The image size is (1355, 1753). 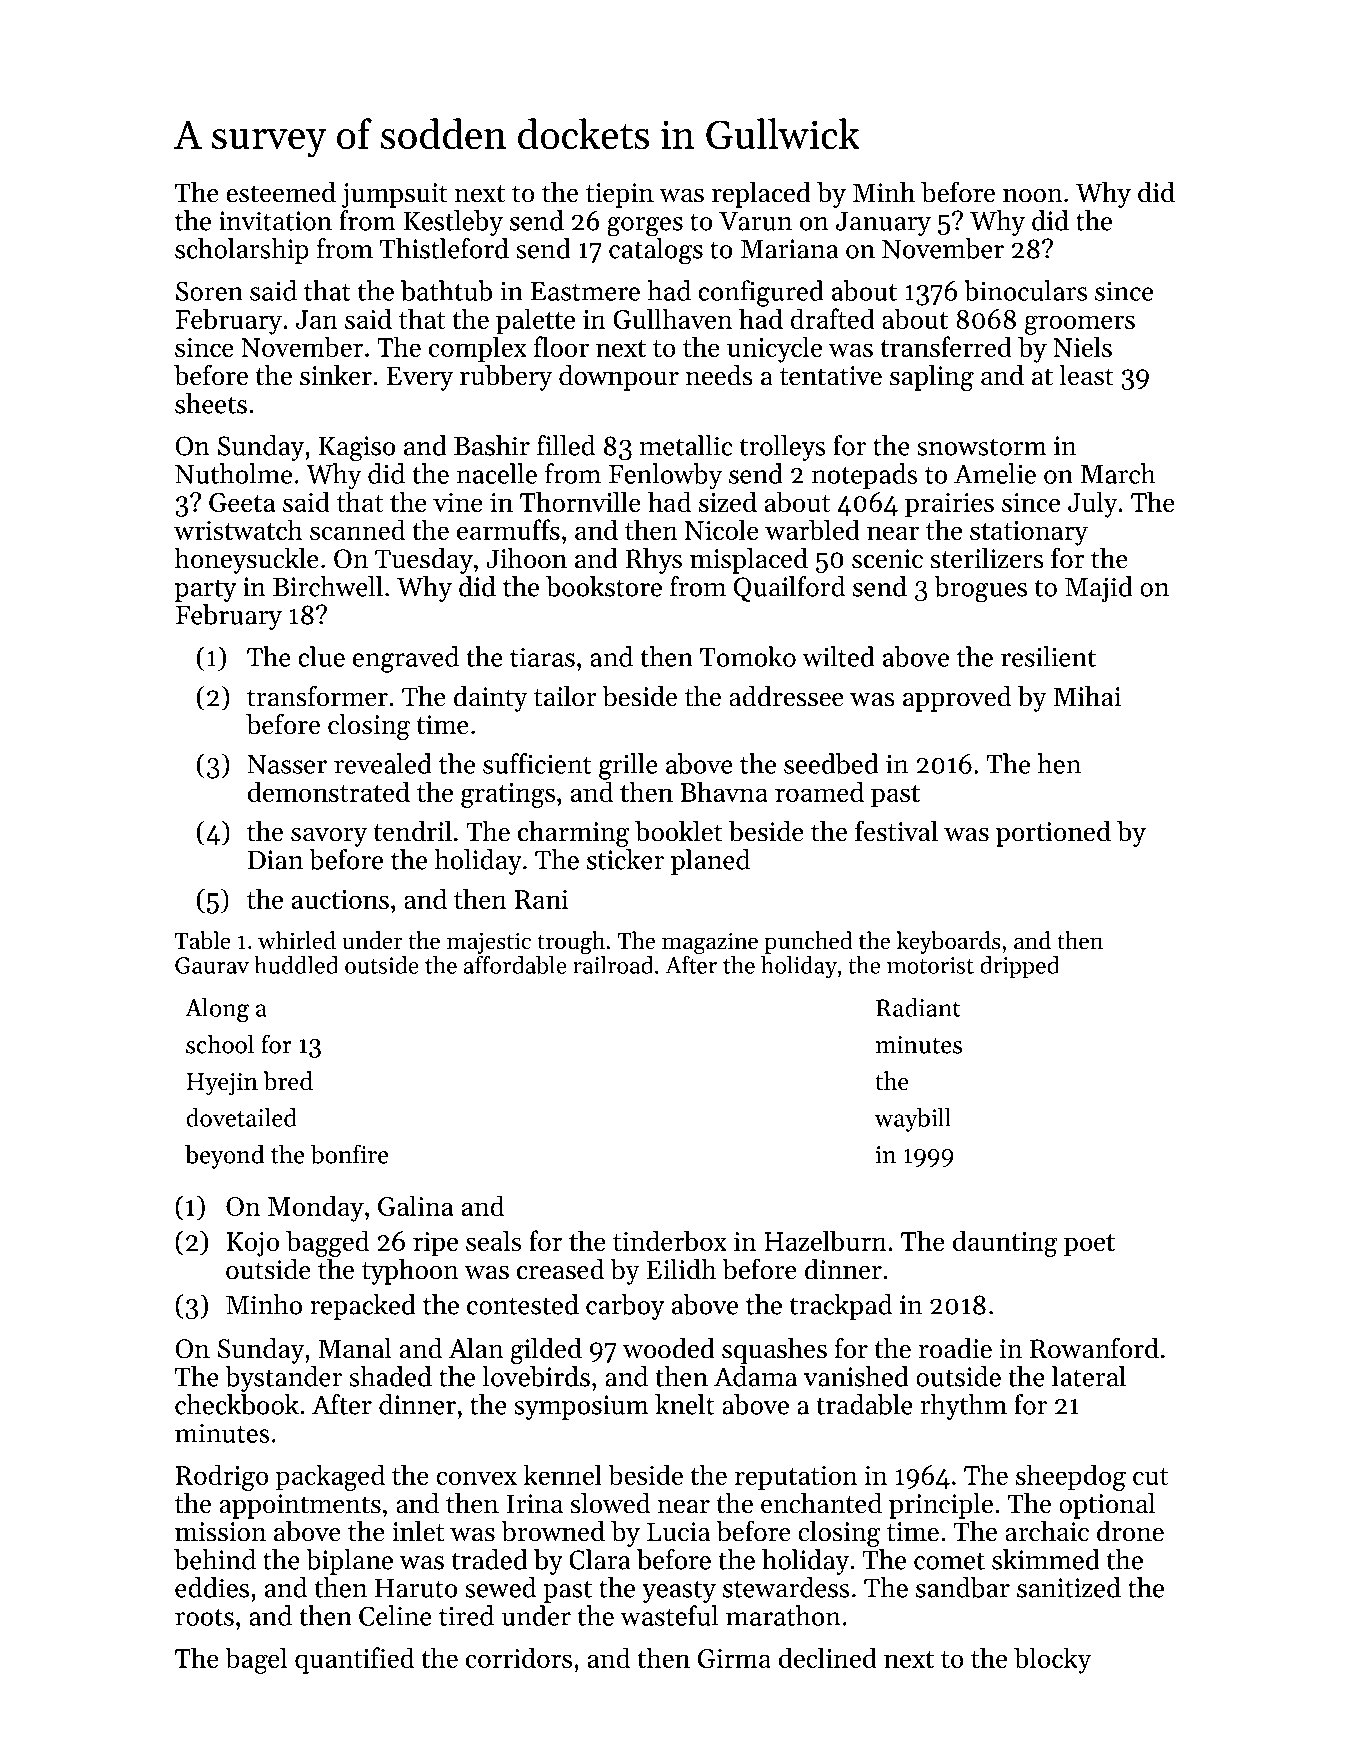 What do you see at coordinates (476, 1478) in the page?
I see `convex` at bounding box center [476, 1478].
